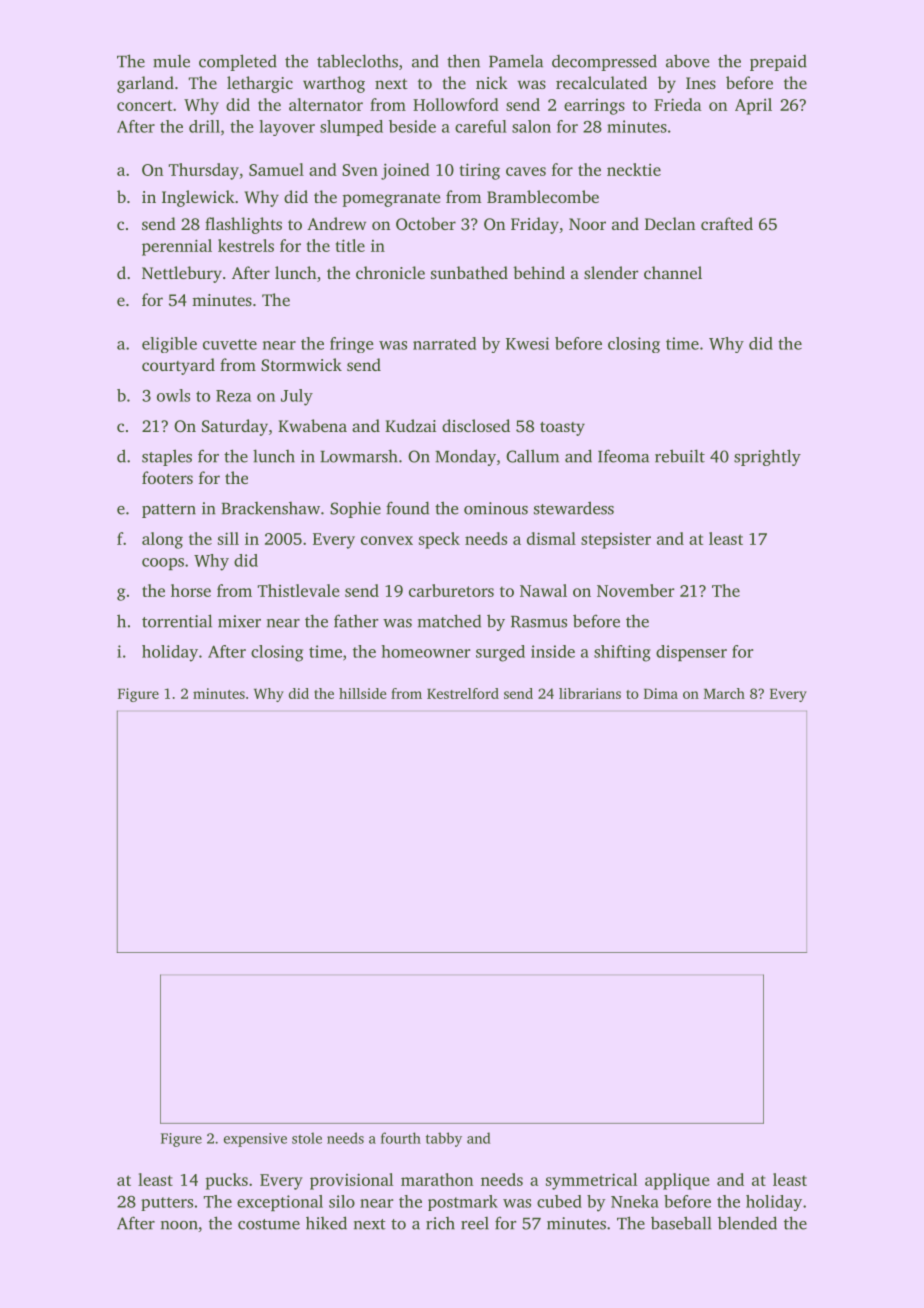 This document has height=1308, width=924. I want to click on rebuilt, so click(680, 456).
